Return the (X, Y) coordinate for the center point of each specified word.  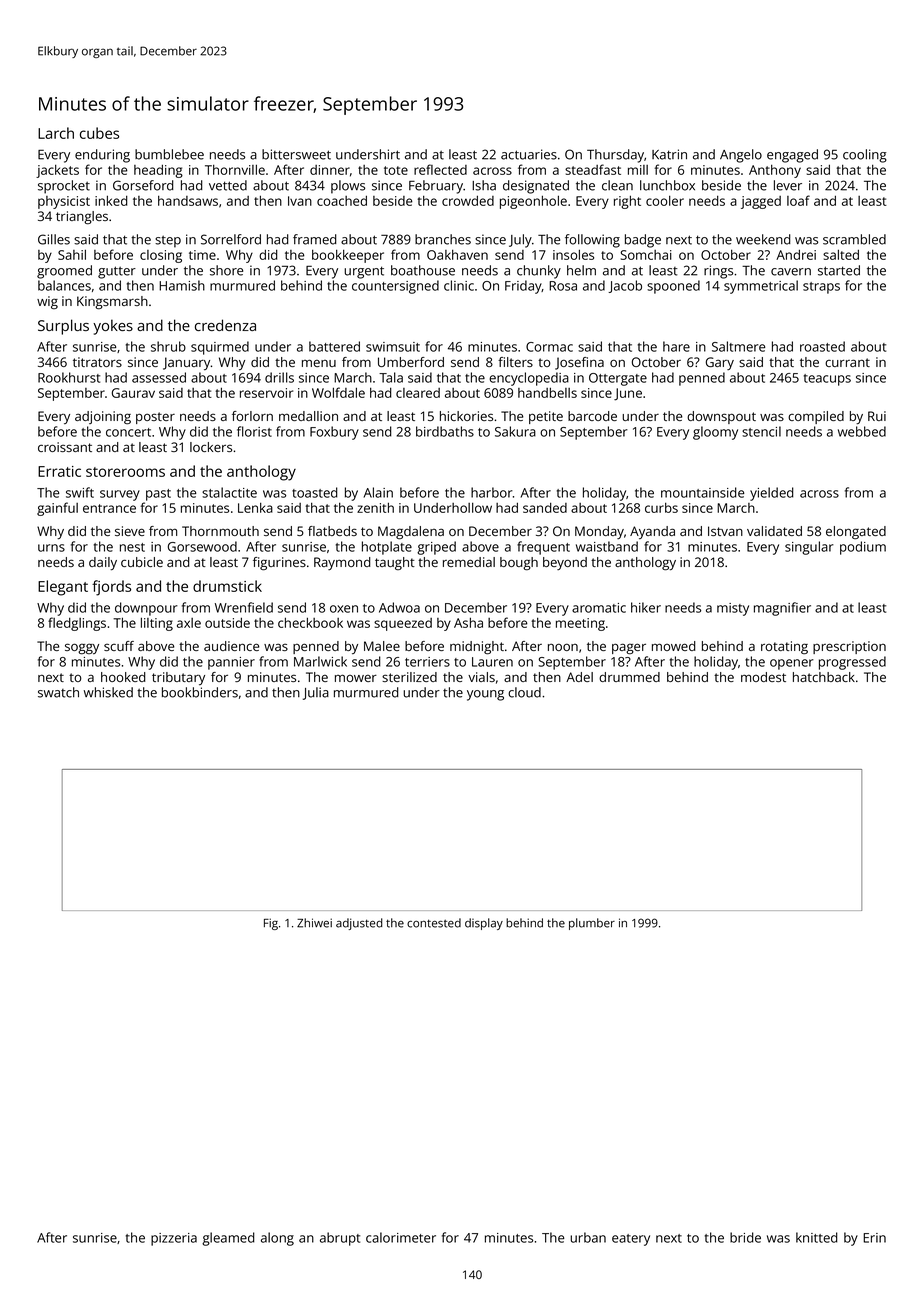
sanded (545, 508)
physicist (64, 202)
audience (231, 646)
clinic (459, 285)
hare (676, 346)
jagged (761, 202)
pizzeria (174, 1239)
